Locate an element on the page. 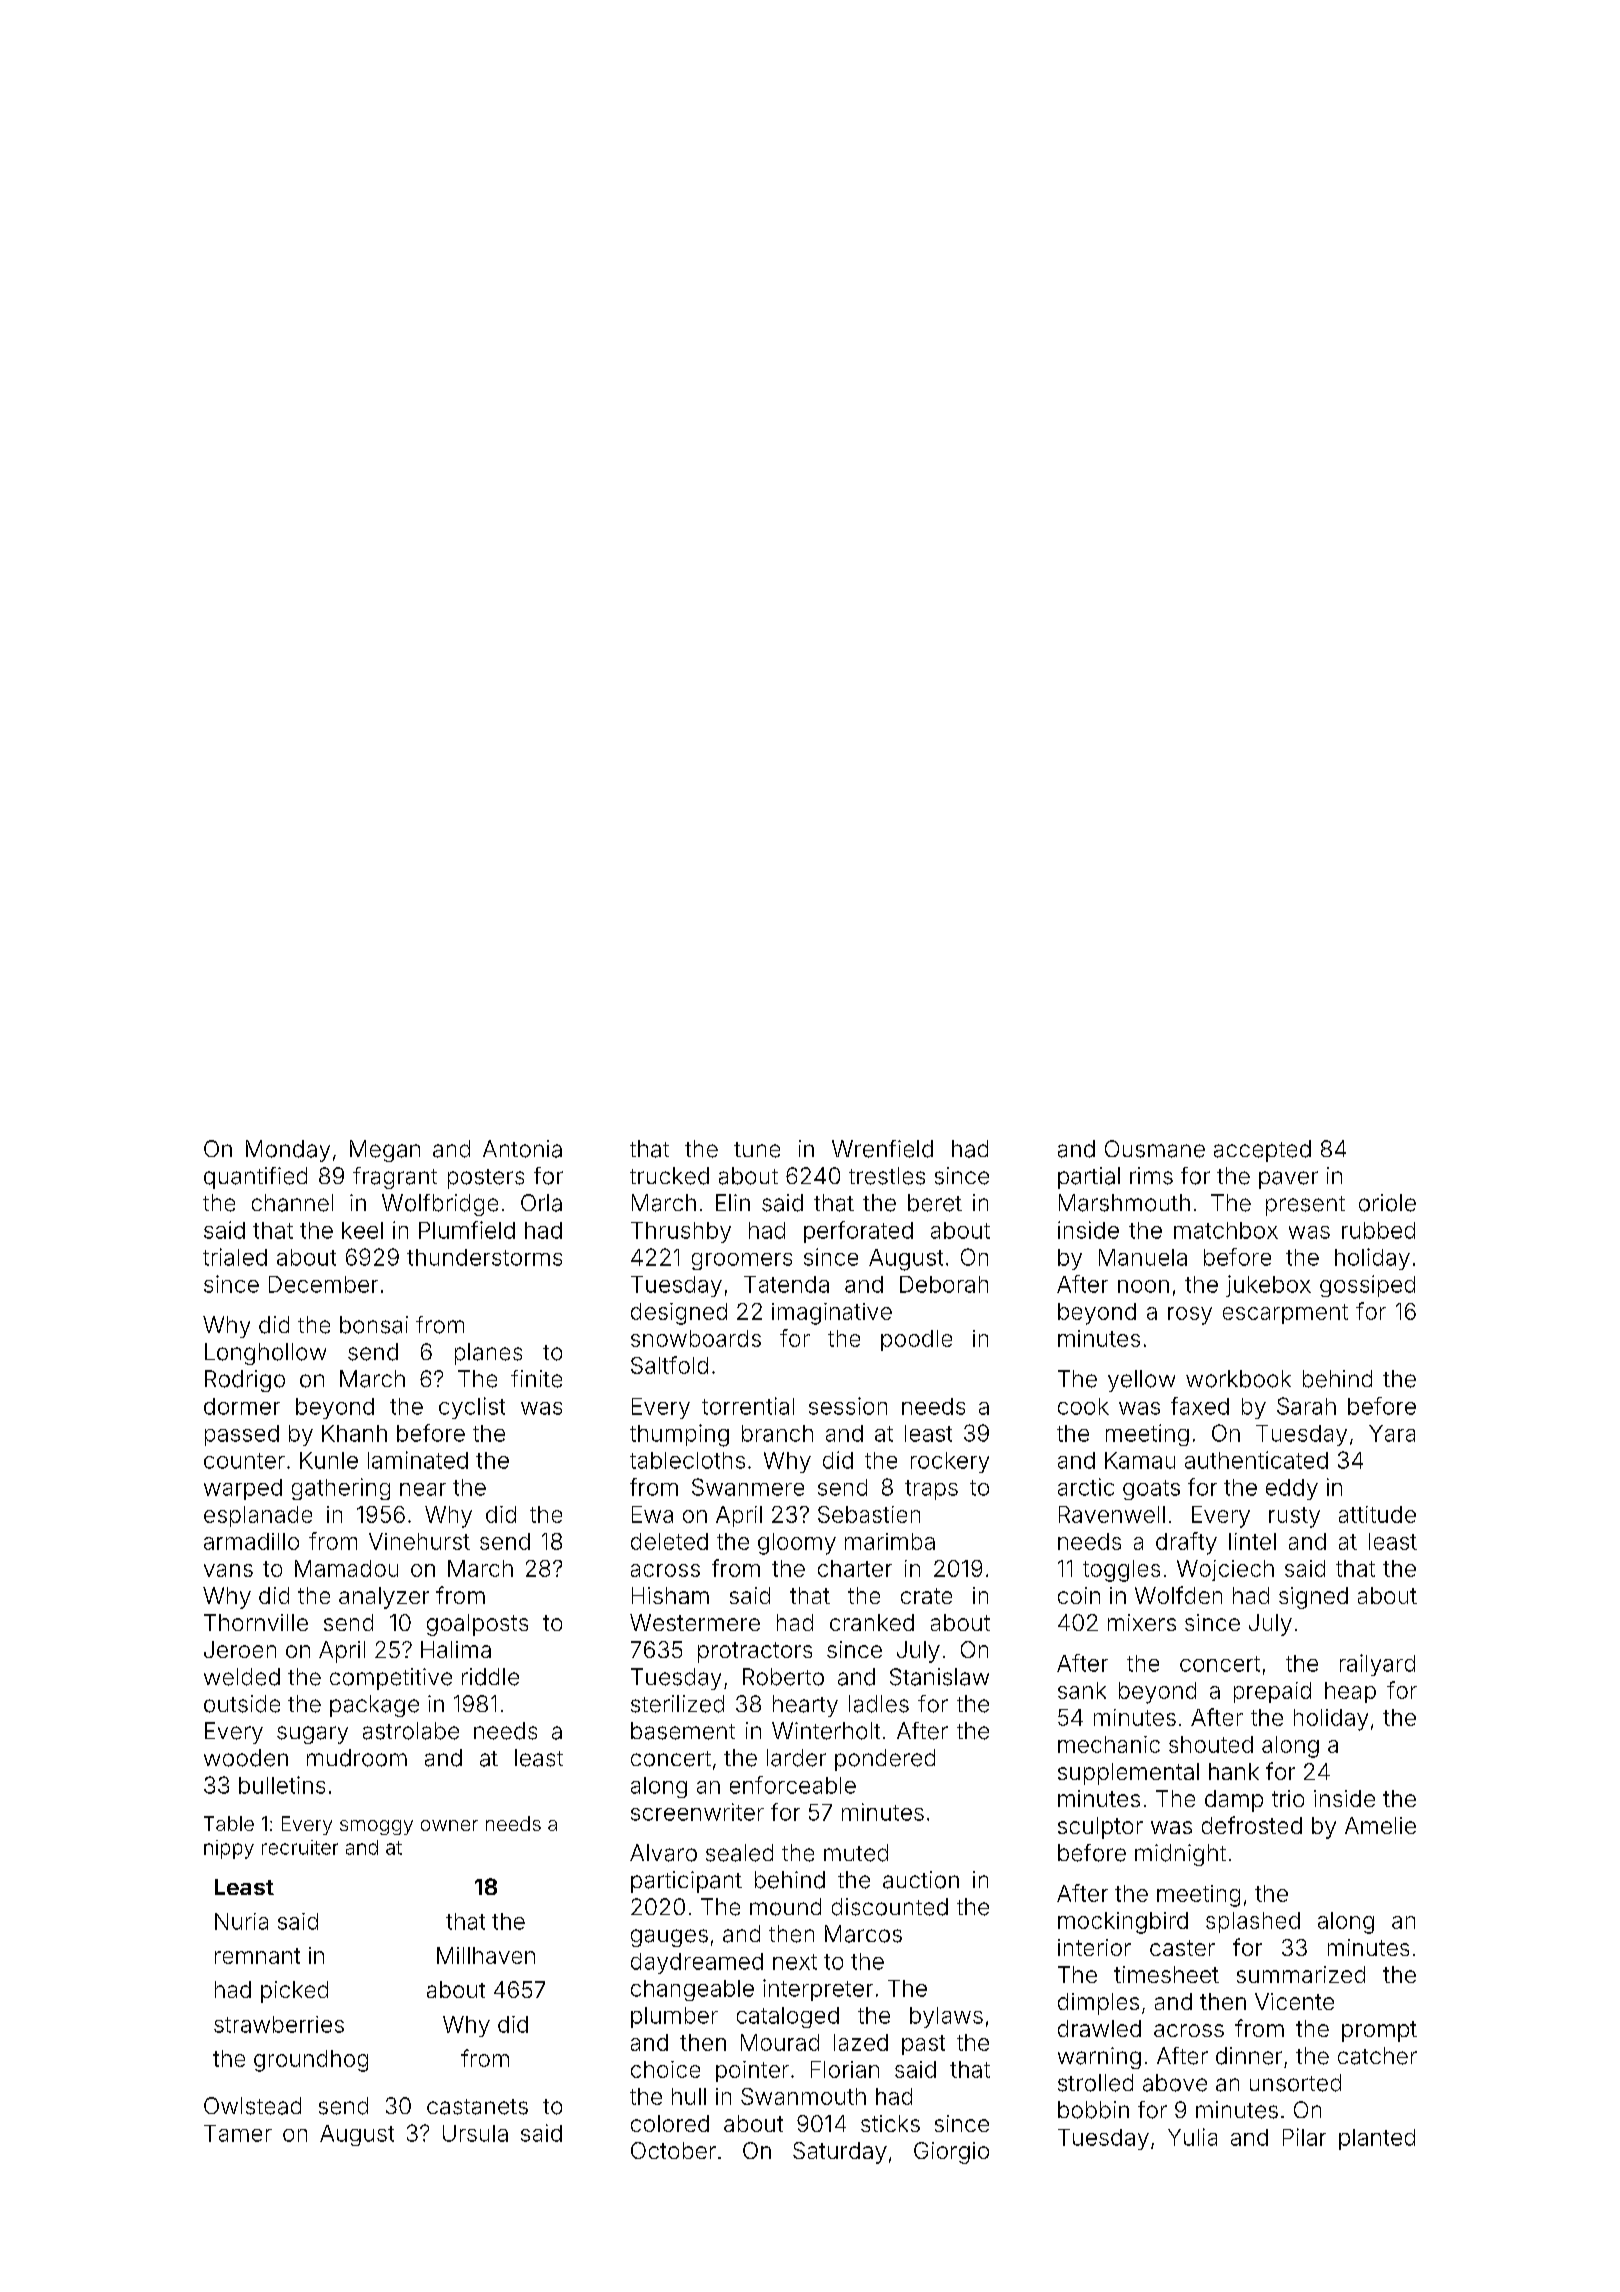 Image resolution: width=1620 pixels, height=2292 pixels. rusty is located at coordinates (1294, 1517).
